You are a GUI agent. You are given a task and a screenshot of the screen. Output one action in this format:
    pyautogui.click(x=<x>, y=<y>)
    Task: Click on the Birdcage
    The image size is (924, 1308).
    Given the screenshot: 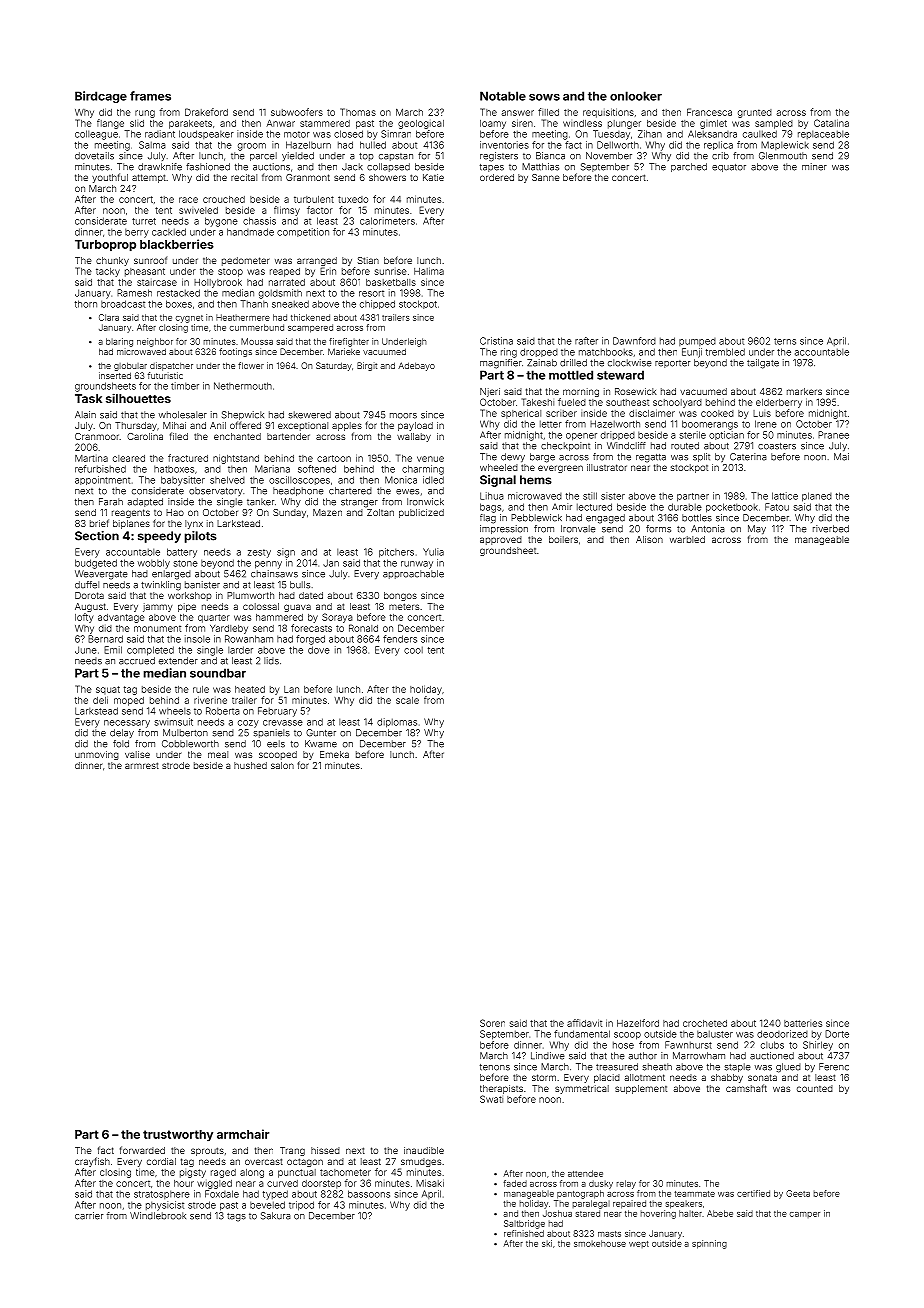 What is the action you would take?
    pyautogui.click(x=101, y=97)
